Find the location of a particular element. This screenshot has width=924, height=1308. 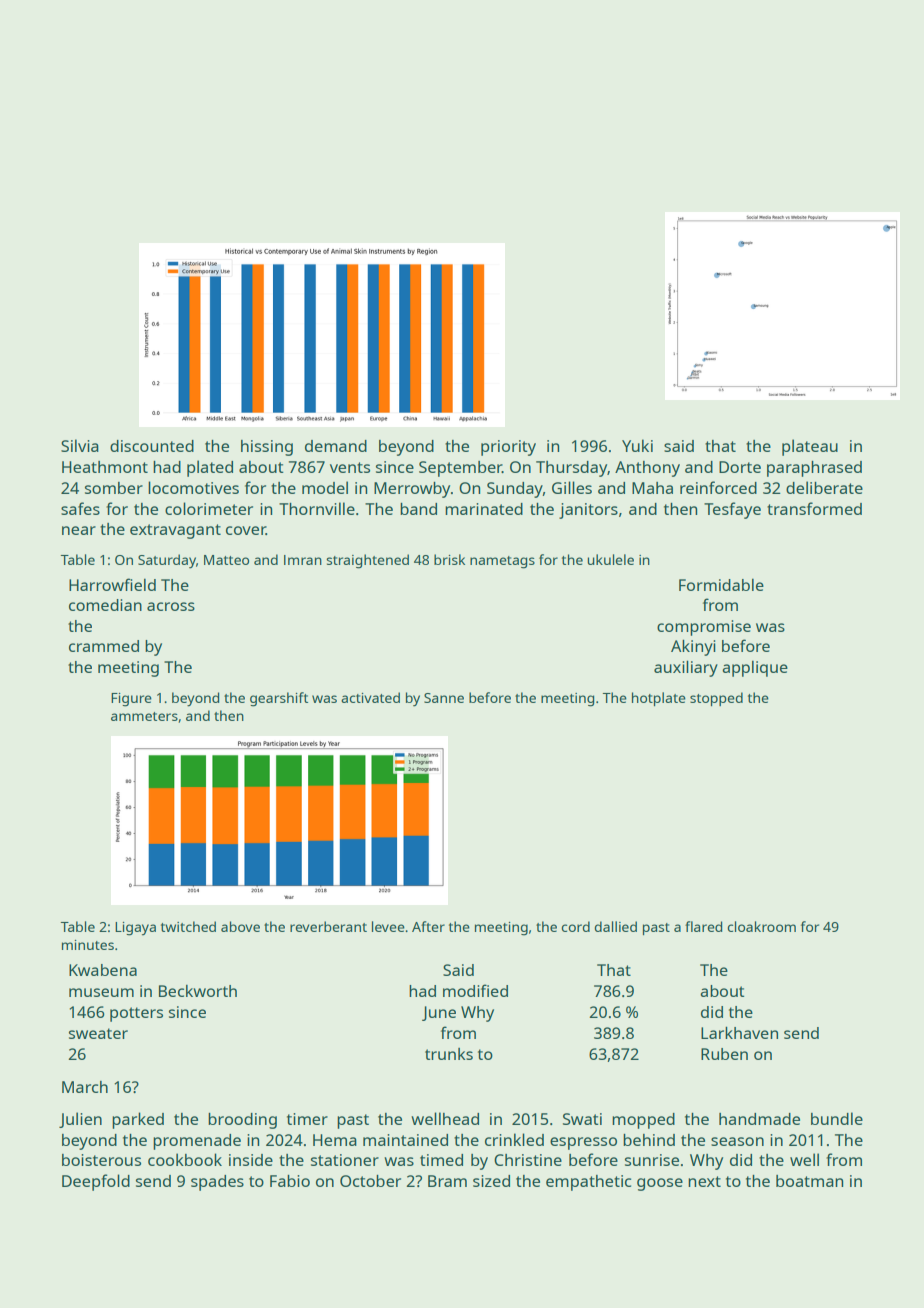

After is located at coordinates (428, 926).
